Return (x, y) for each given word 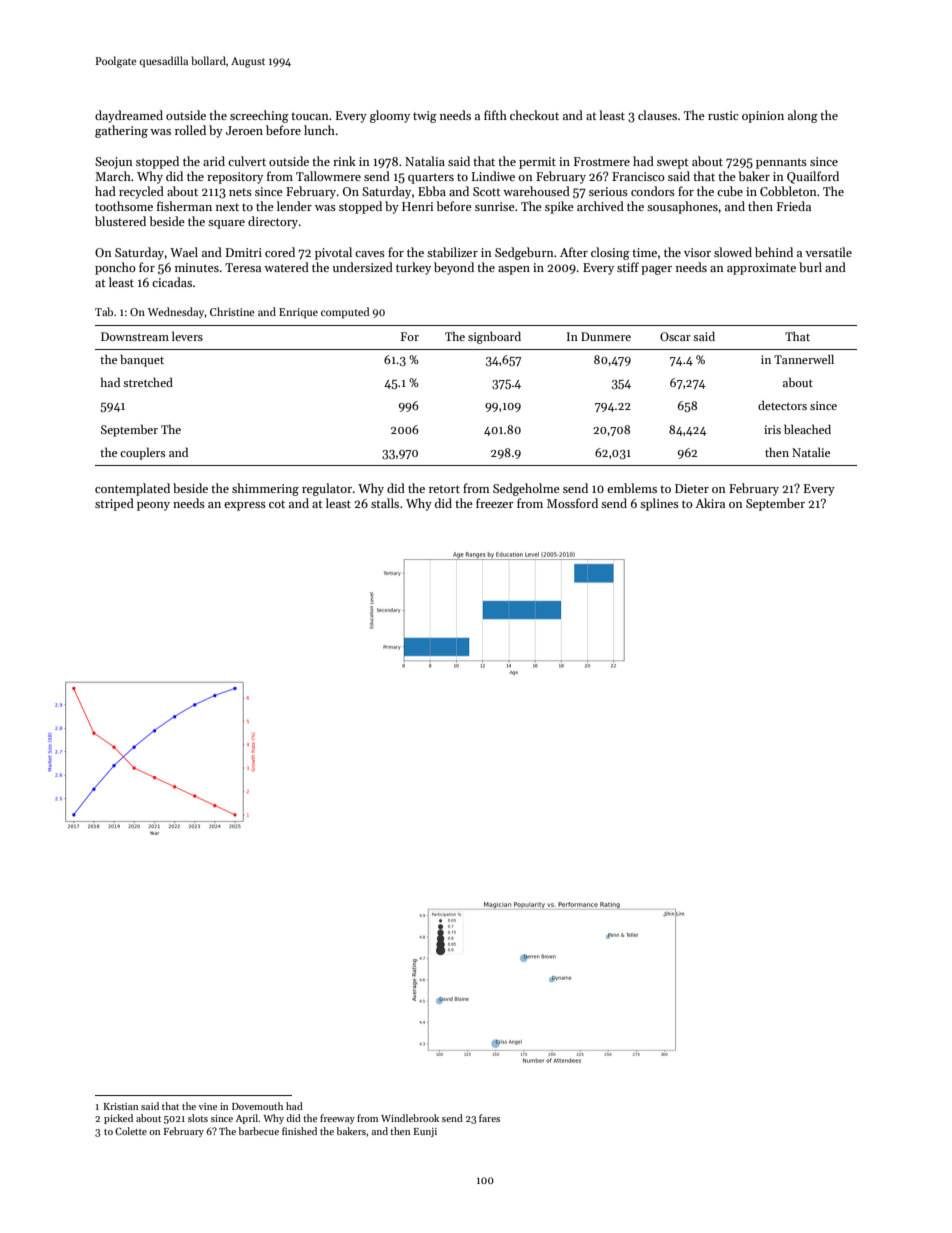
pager (656, 270)
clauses (657, 115)
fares (489, 1118)
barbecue (259, 1131)
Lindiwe (493, 176)
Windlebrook (410, 1118)
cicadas (172, 282)
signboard (494, 337)
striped (114, 504)
